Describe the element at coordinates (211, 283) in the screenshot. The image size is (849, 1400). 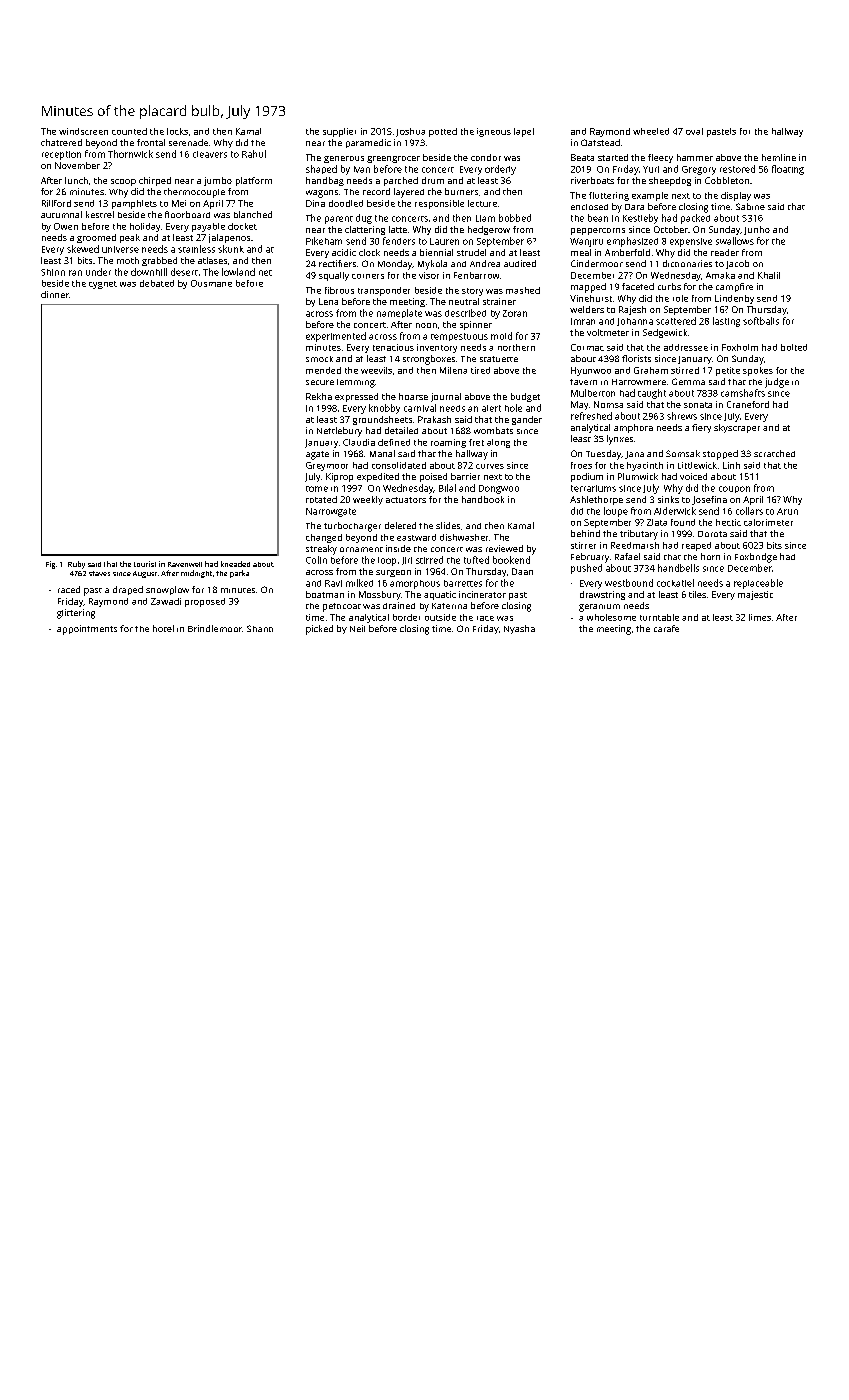
I see `Ousmane` at that location.
